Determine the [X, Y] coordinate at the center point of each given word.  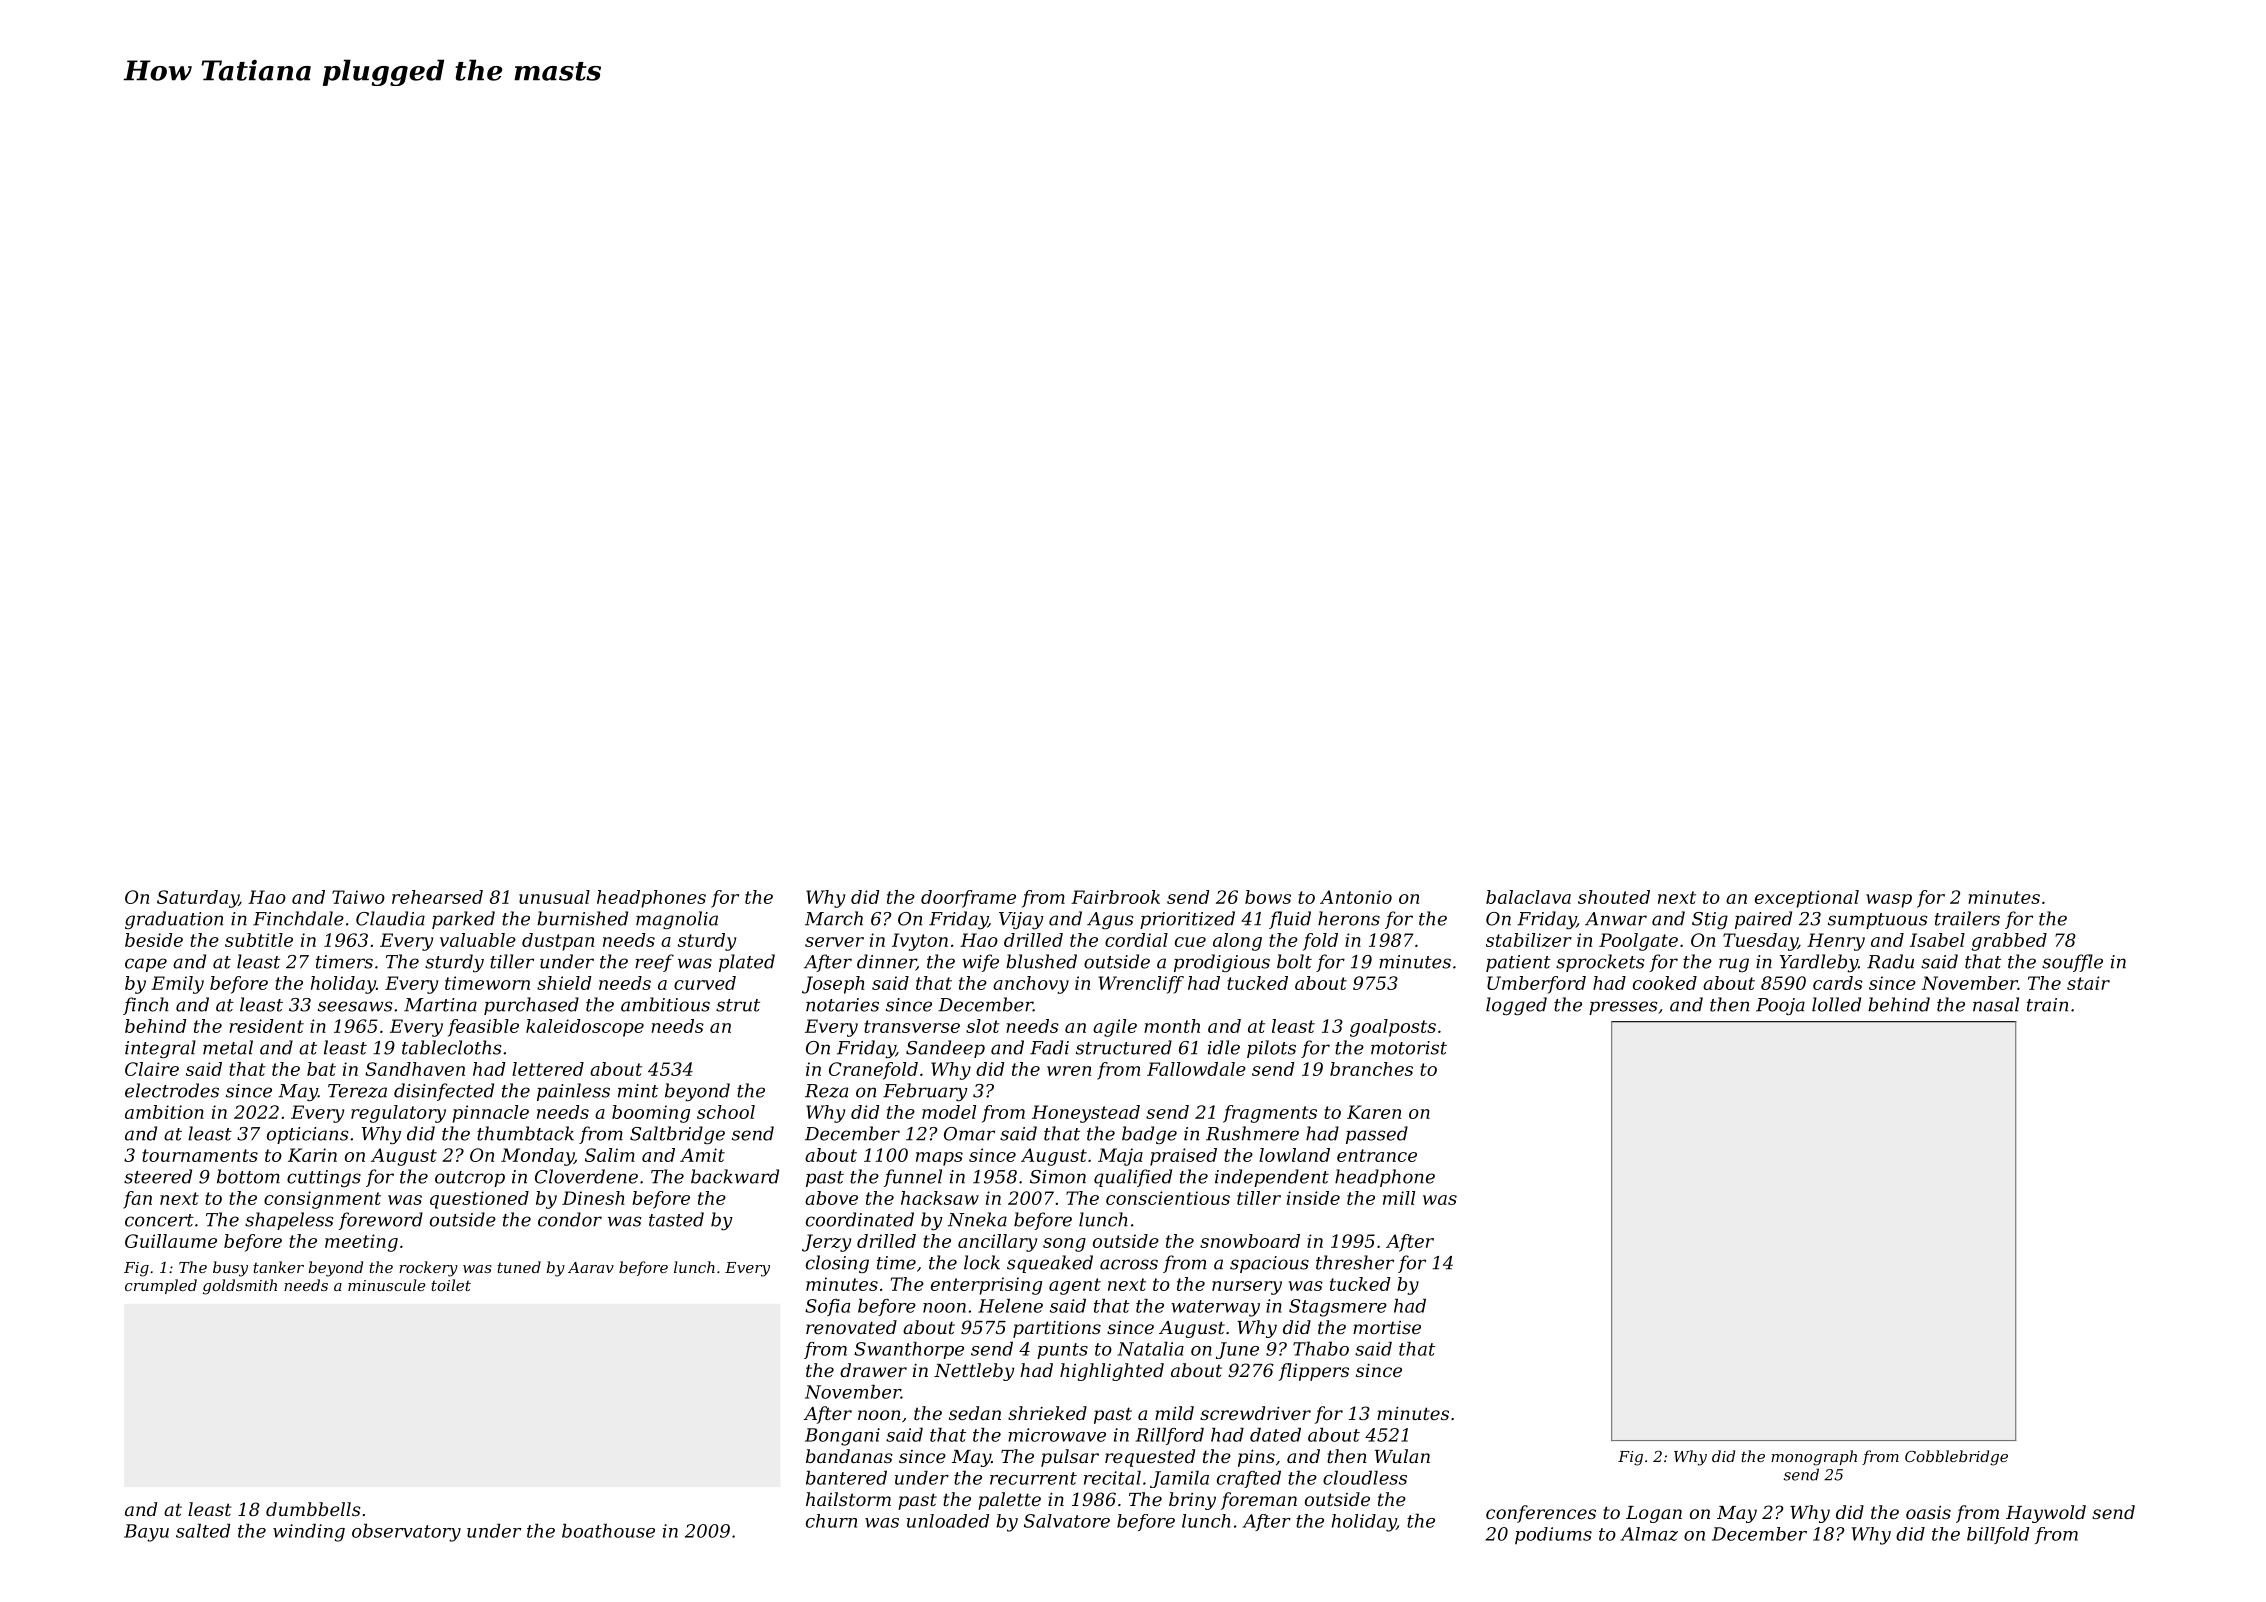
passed [1377, 1135]
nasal [1996, 1004]
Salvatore [1067, 1521]
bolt [1294, 961]
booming [651, 1114]
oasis [1928, 1512]
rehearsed [437, 897]
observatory [406, 1533]
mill [1399, 1198]
